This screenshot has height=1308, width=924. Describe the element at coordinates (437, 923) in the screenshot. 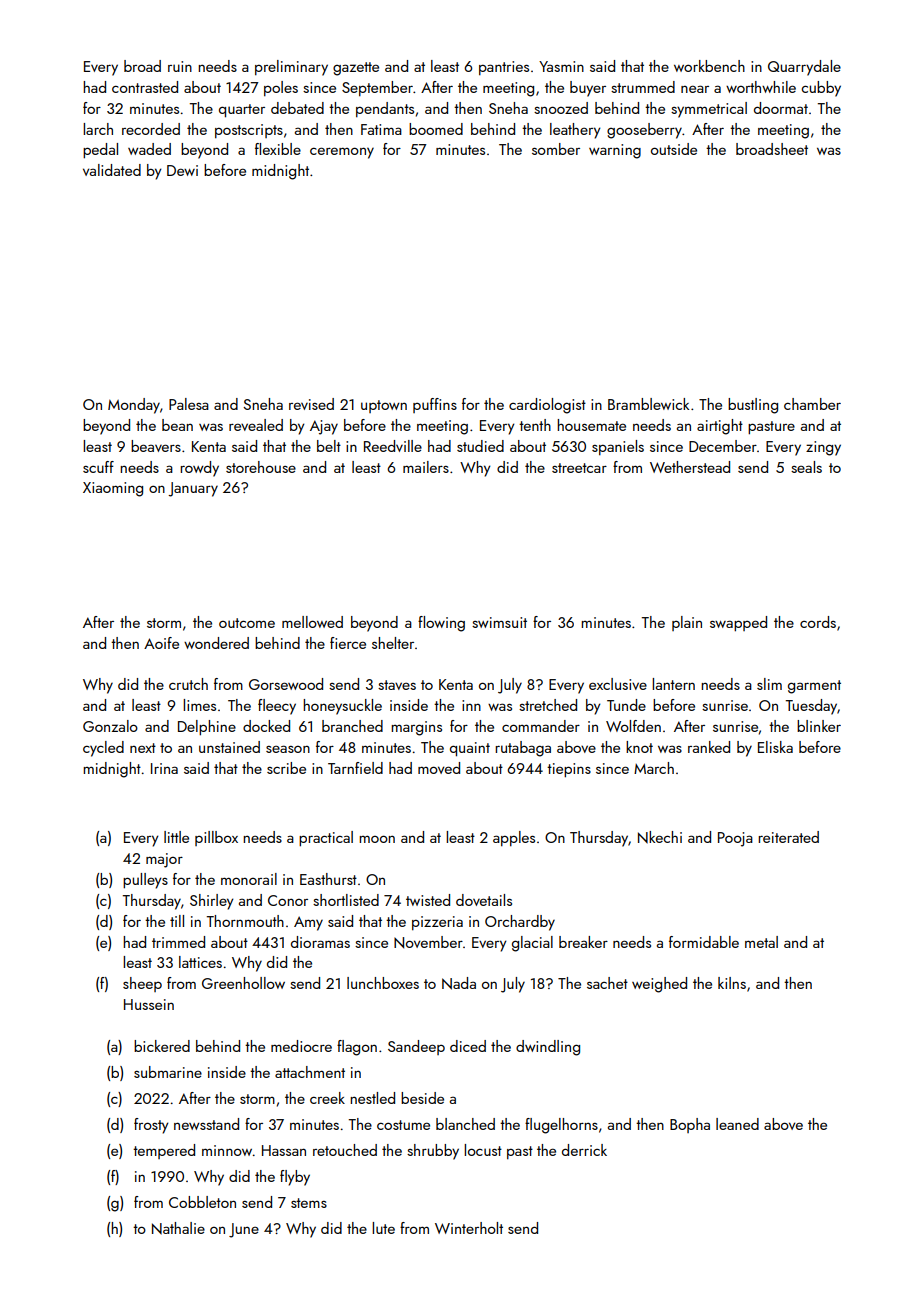

I see `pizzeria` at that location.
